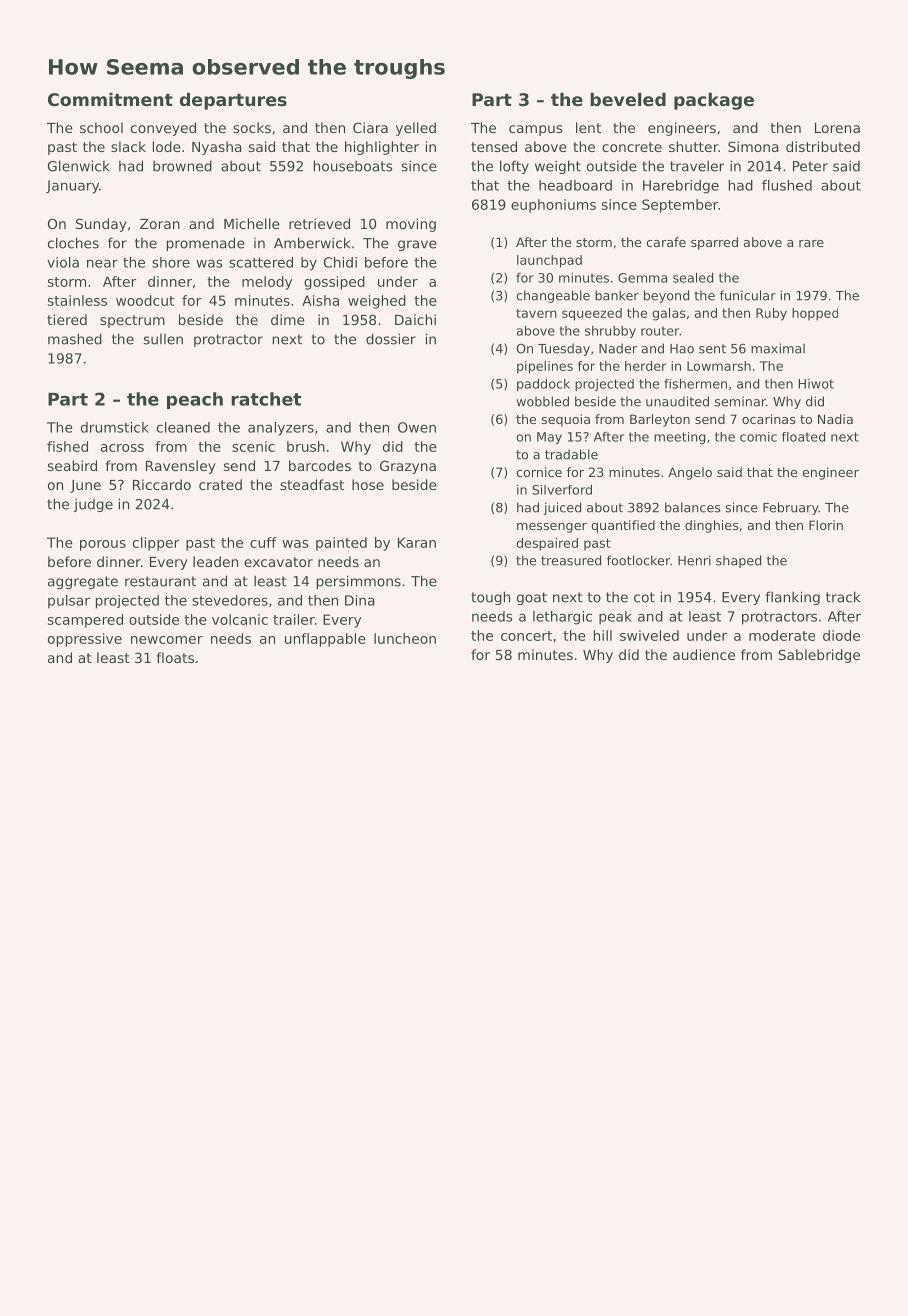 This screenshot has height=1316, width=908. I want to click on package, so click(714, 101).
